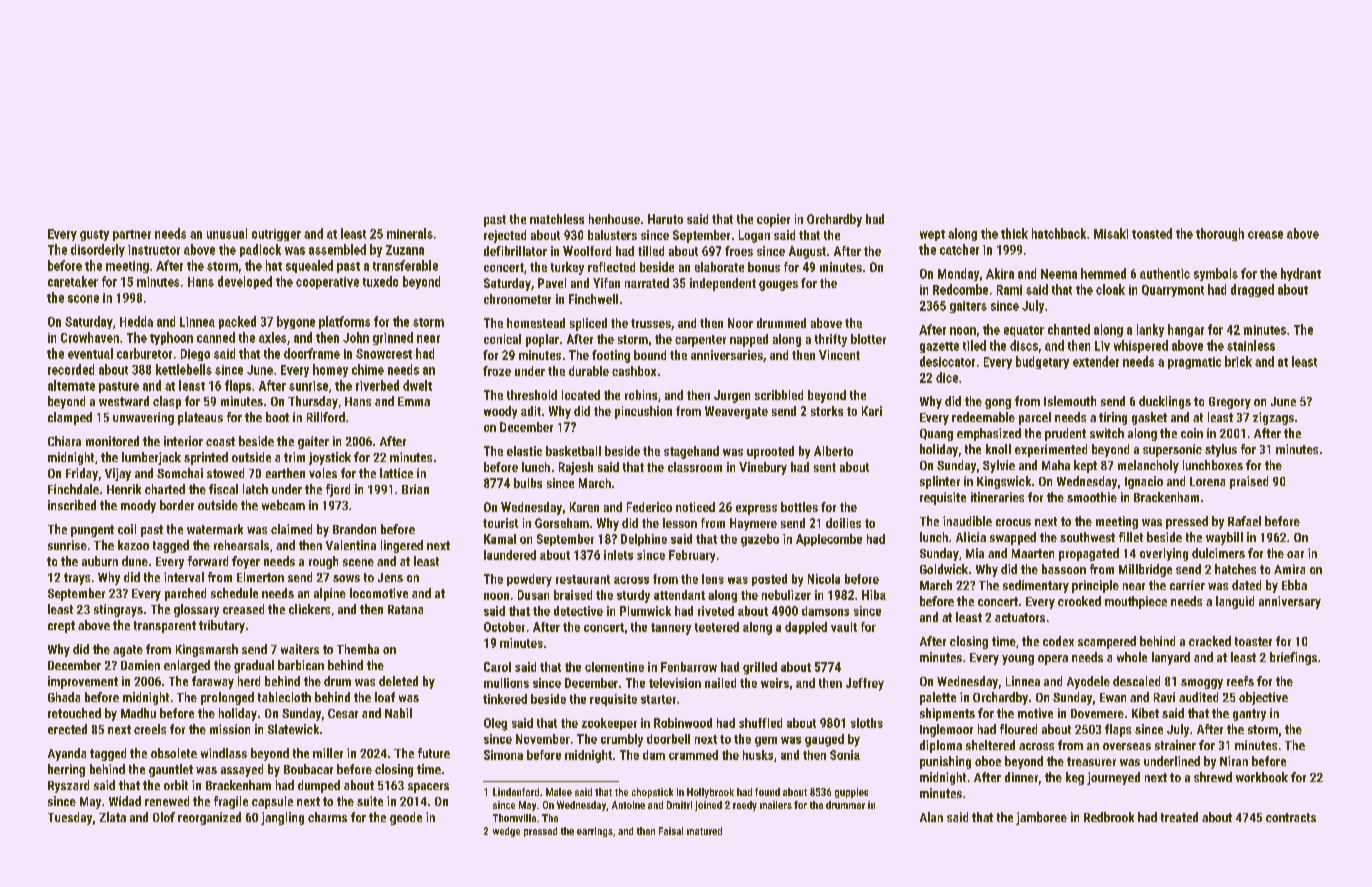  What do you see at coordinates (1249, 482) in the screenshot?
I see `praised` at bounding box center [1249, 482].
